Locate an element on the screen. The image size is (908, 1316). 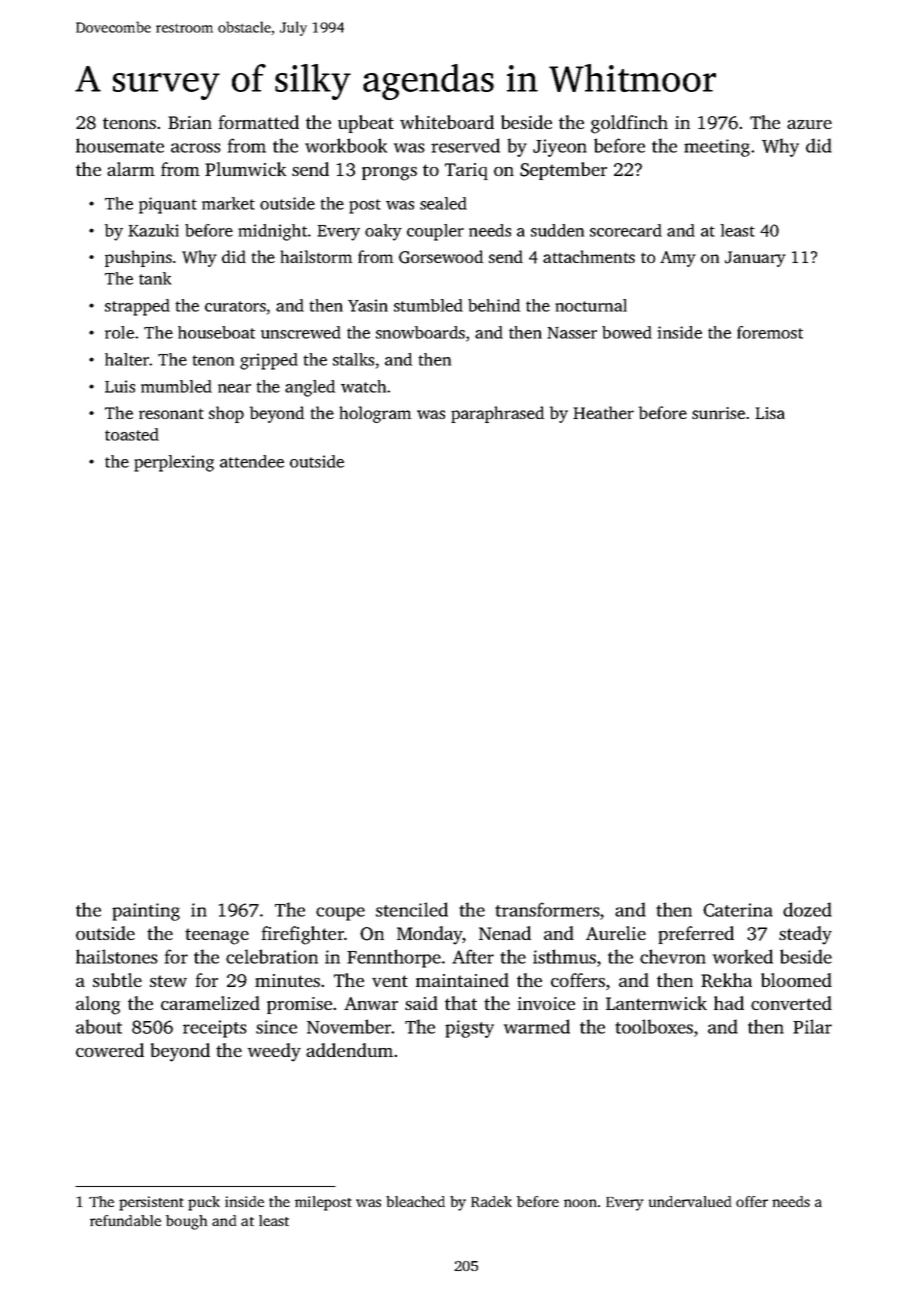
painting is located at coordinates (146, 912).
